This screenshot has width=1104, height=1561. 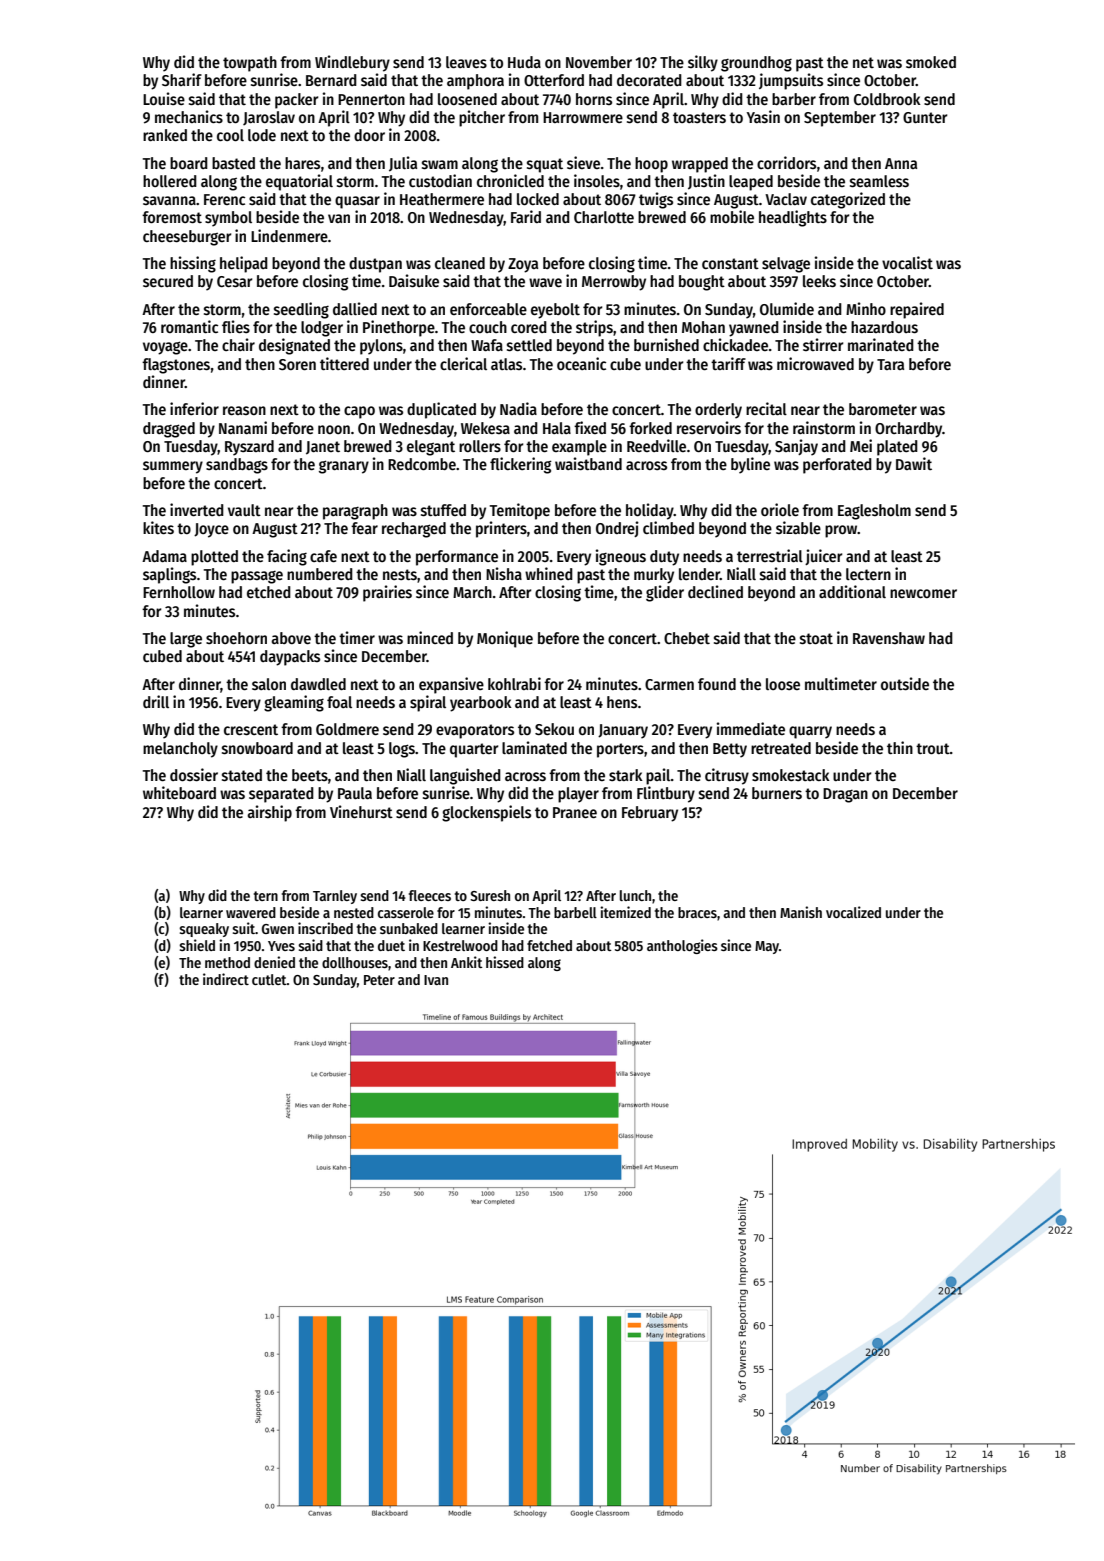 What do you see at coordinates (299, 182) in the screenshot?
I see `equatorial` at bounding box center [299, 182].
